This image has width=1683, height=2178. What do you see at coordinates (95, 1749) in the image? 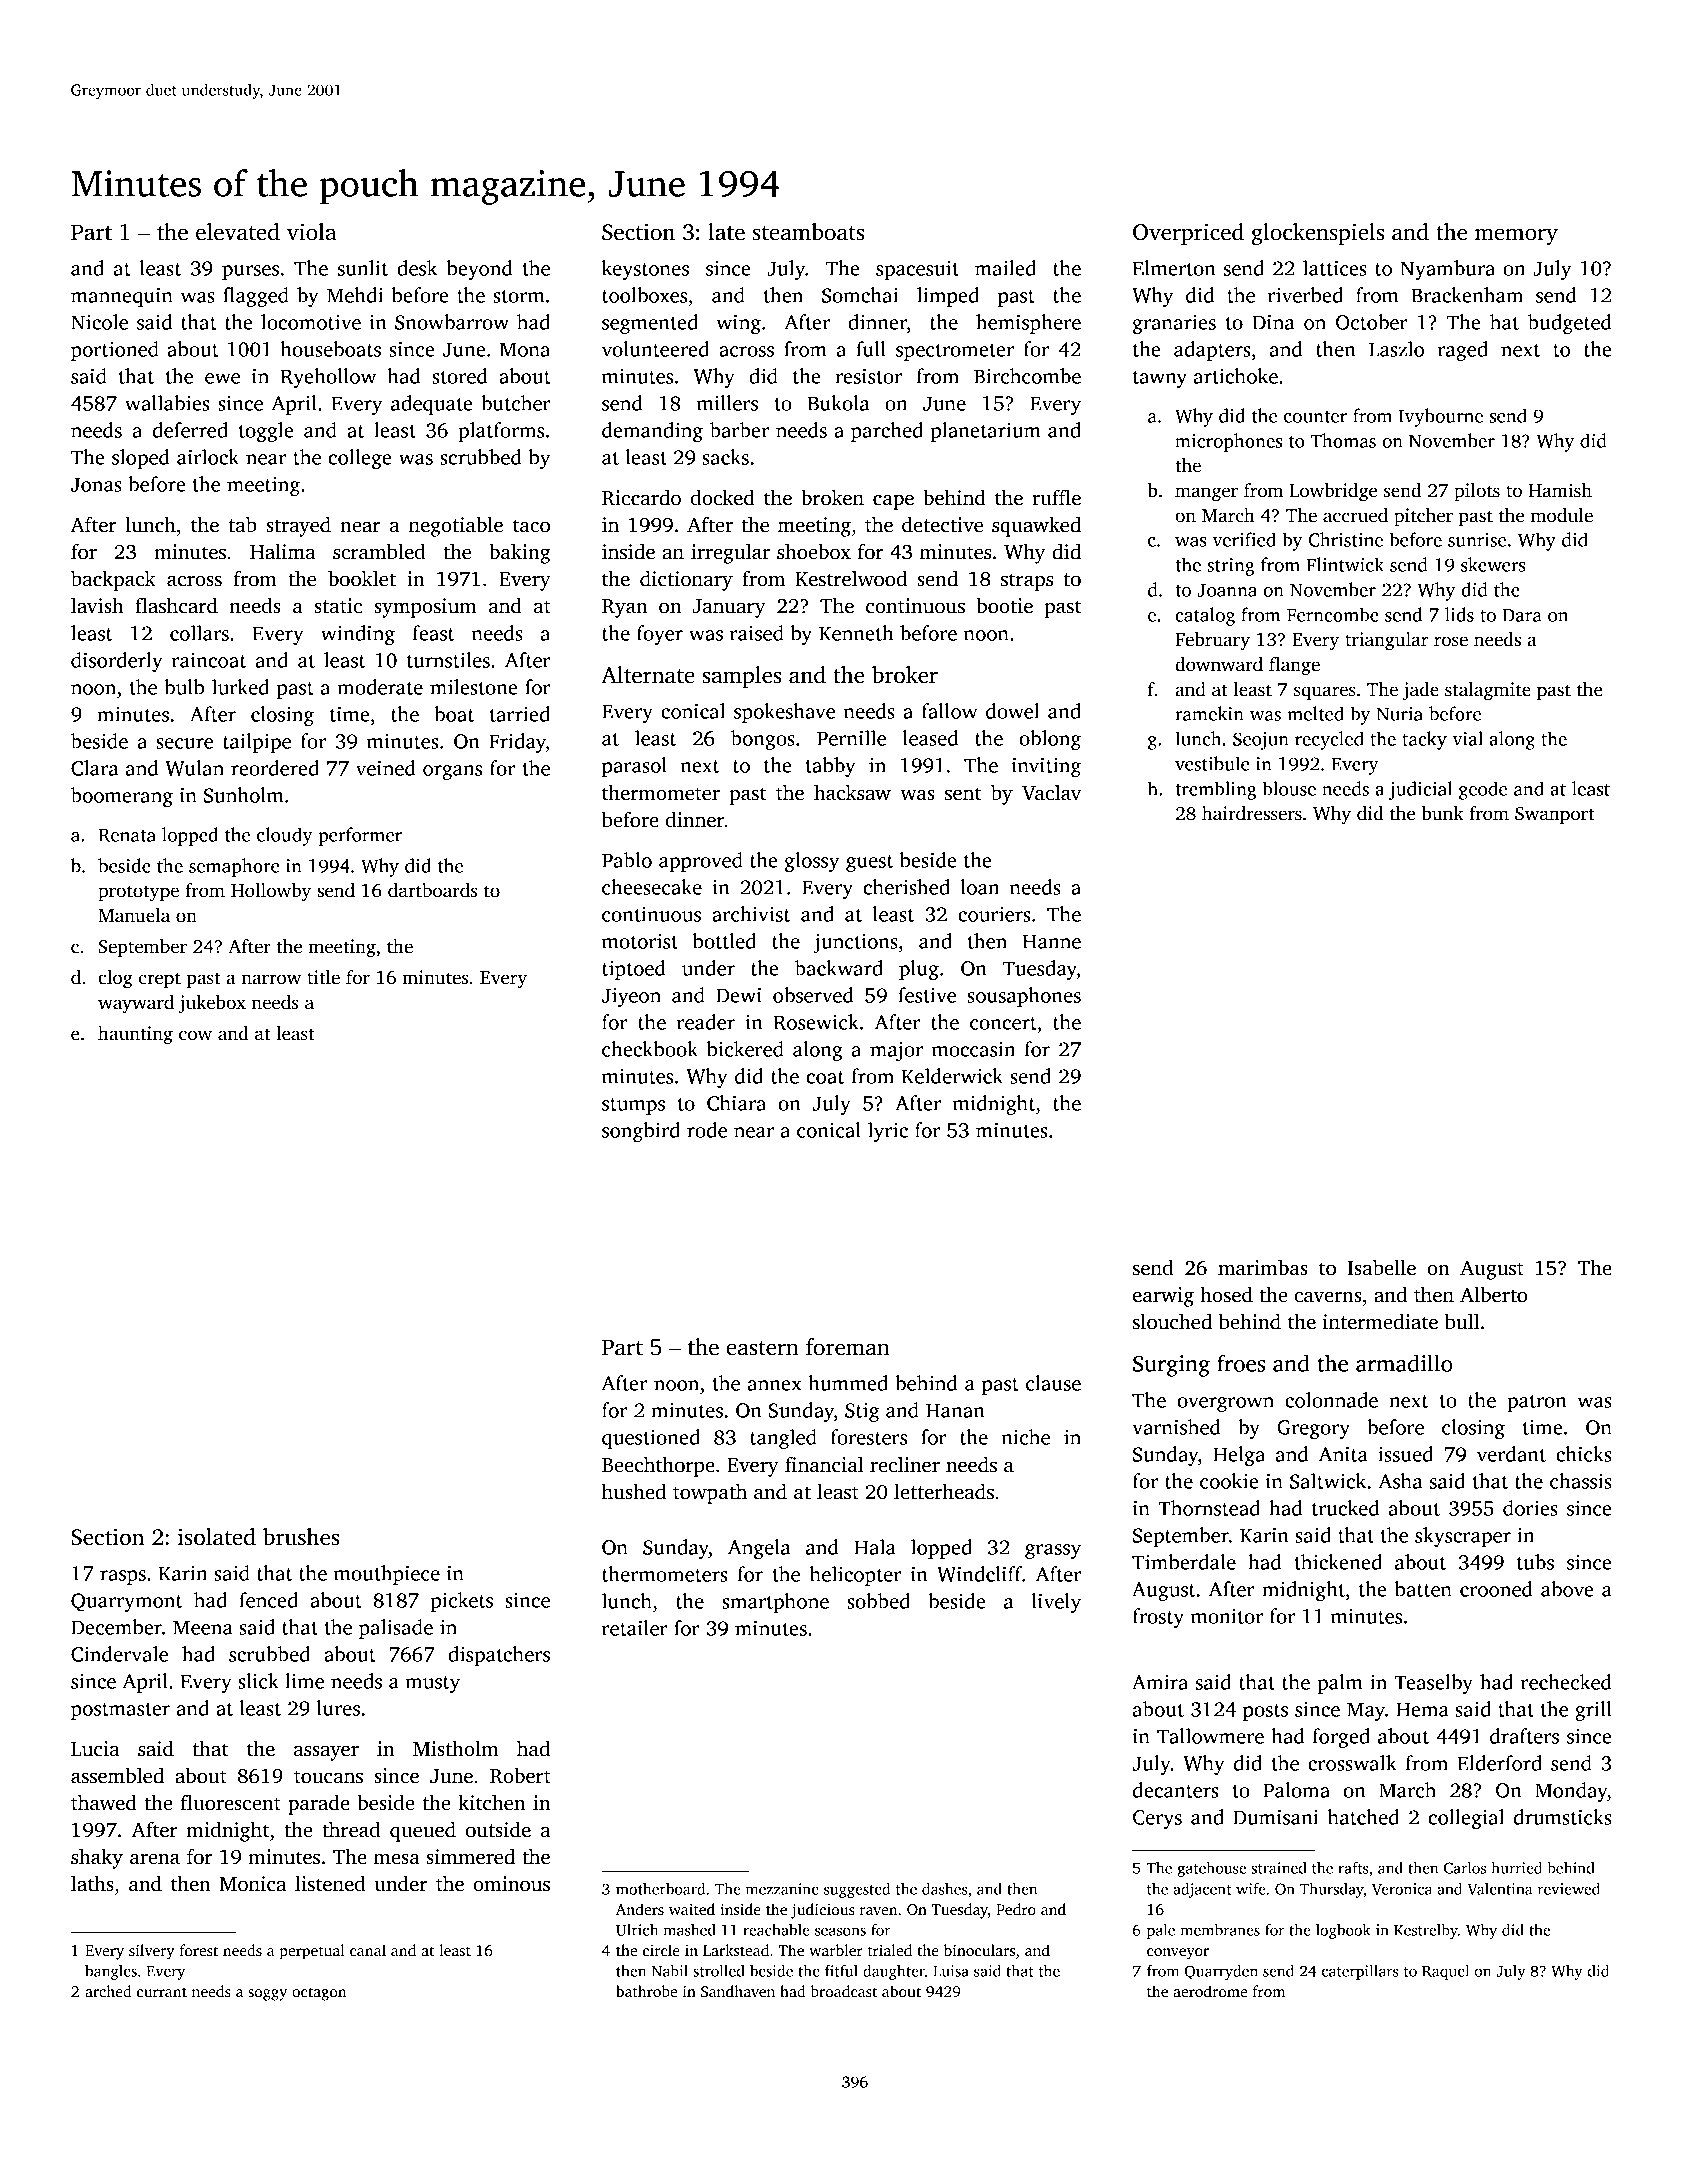
I see `Lucia` at bounding box center [95, 1749].
